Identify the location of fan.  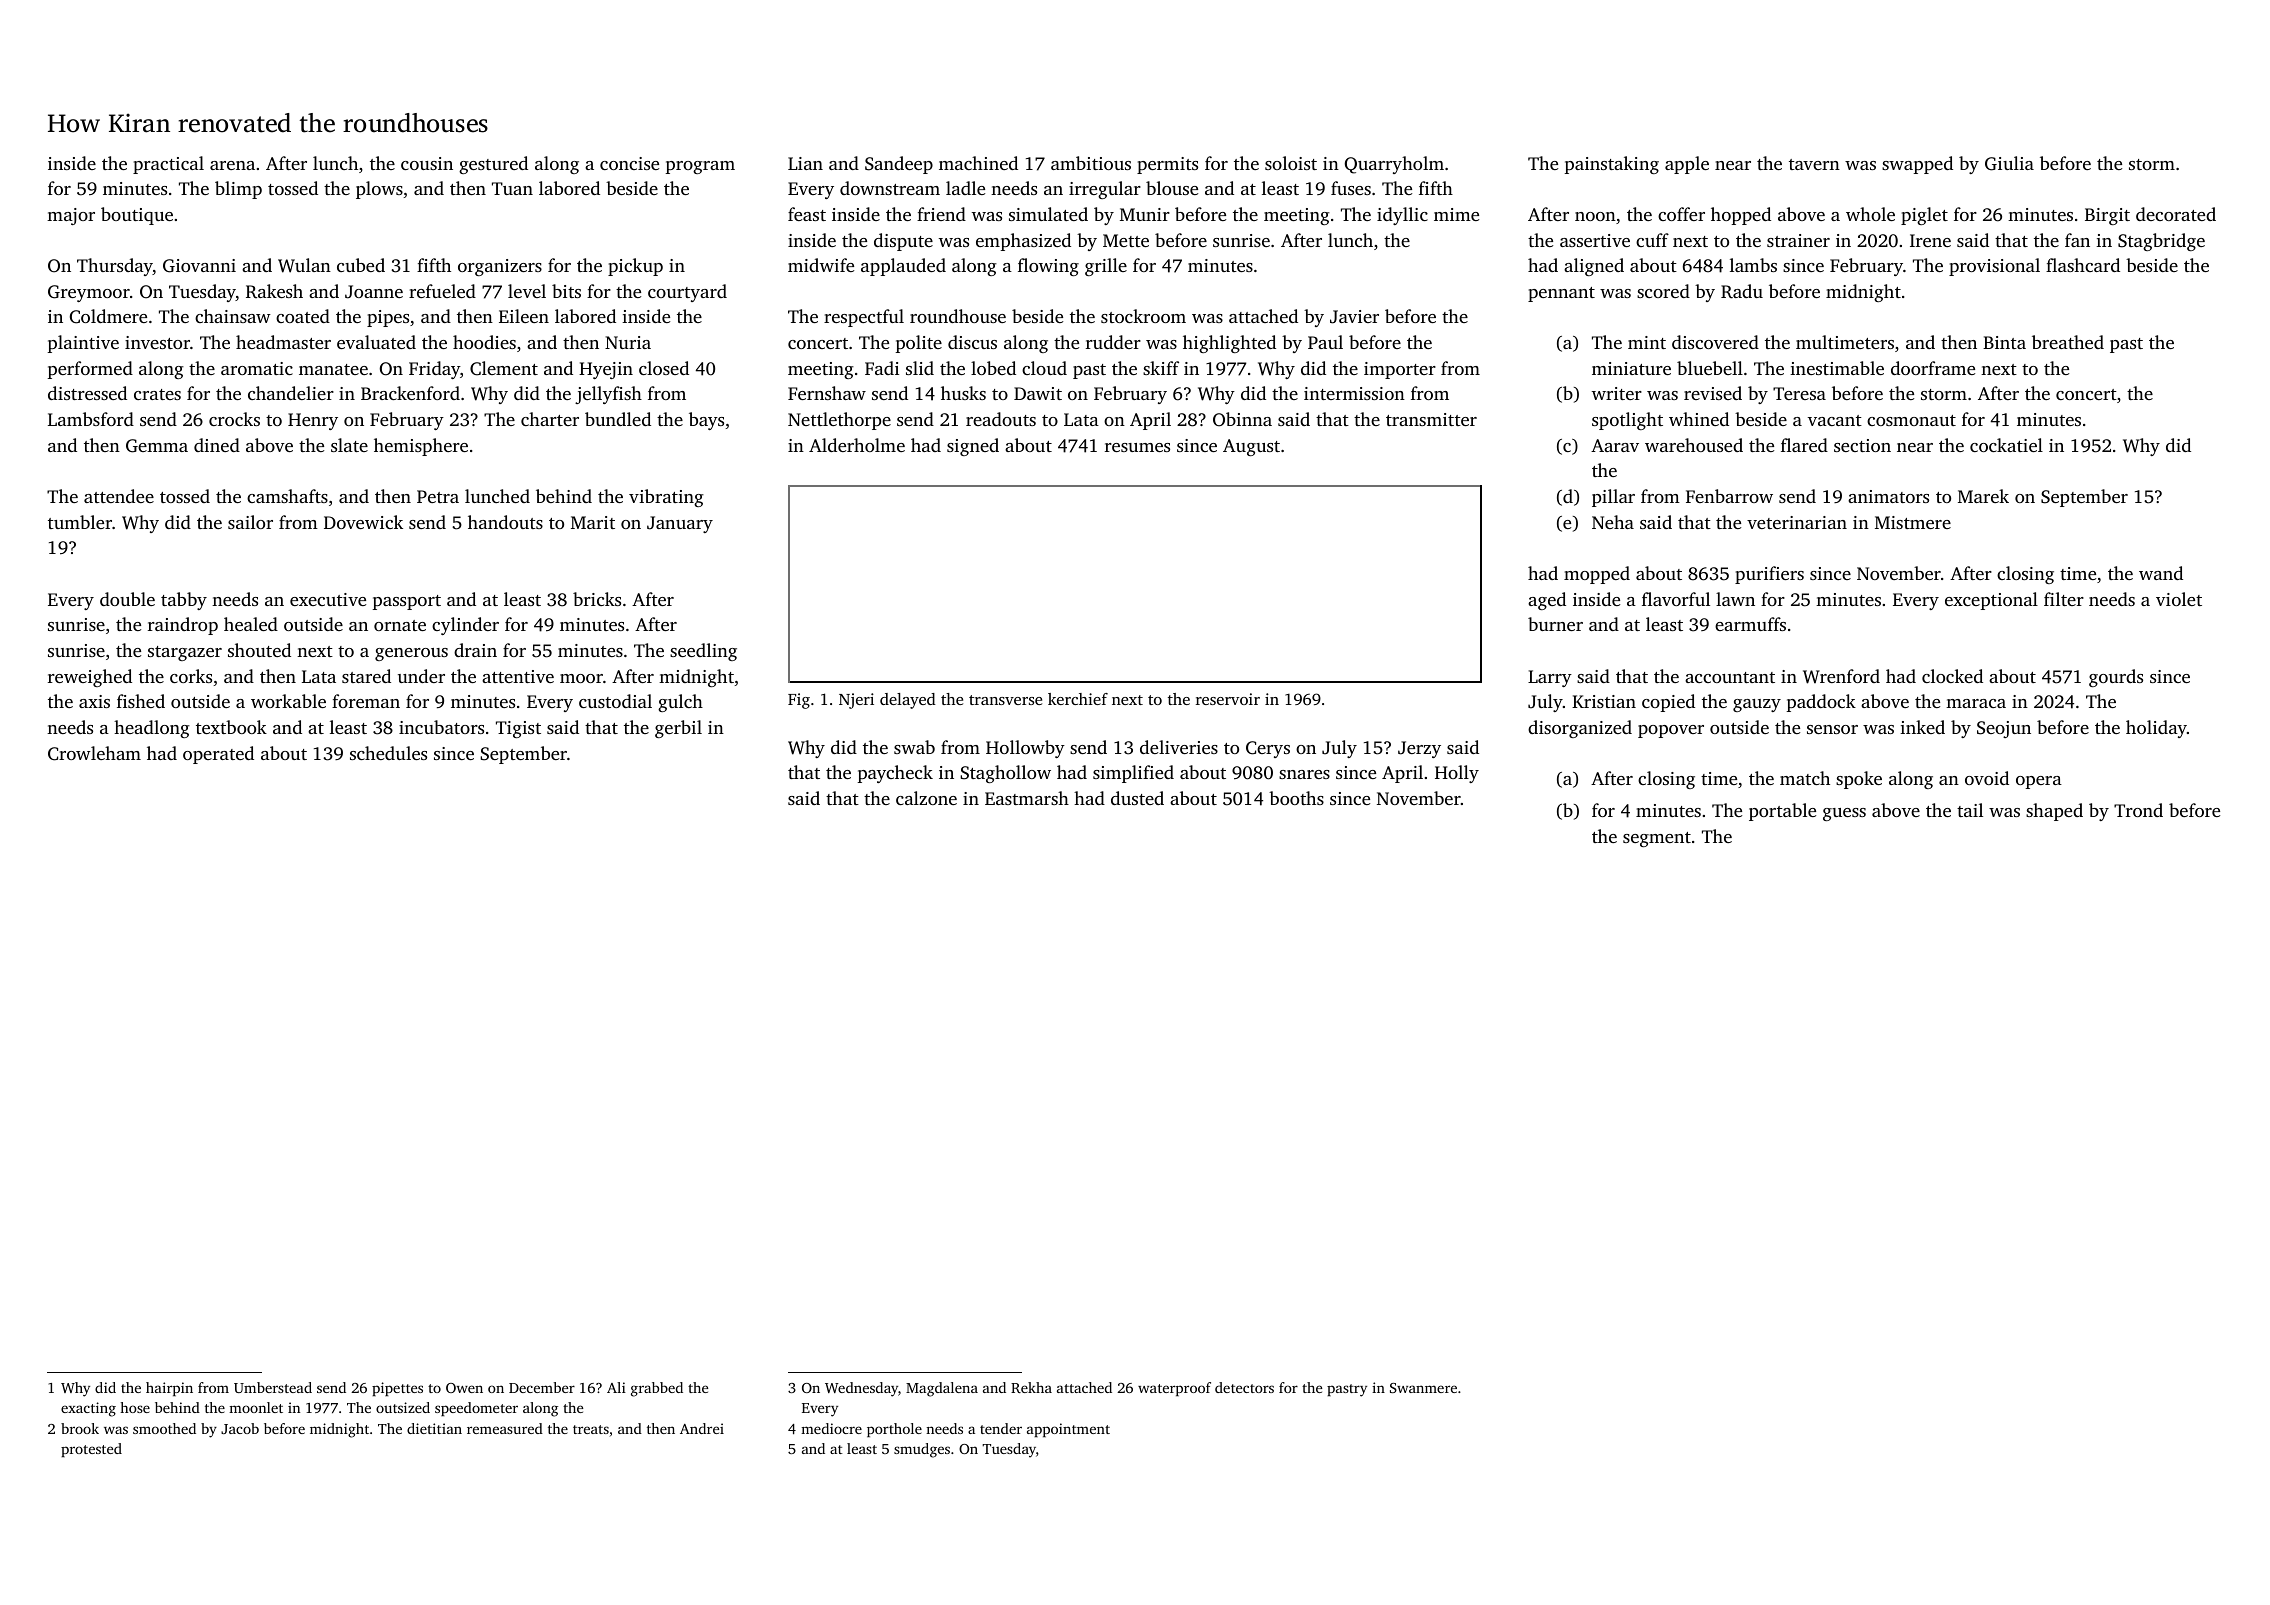
(2077, 240).
